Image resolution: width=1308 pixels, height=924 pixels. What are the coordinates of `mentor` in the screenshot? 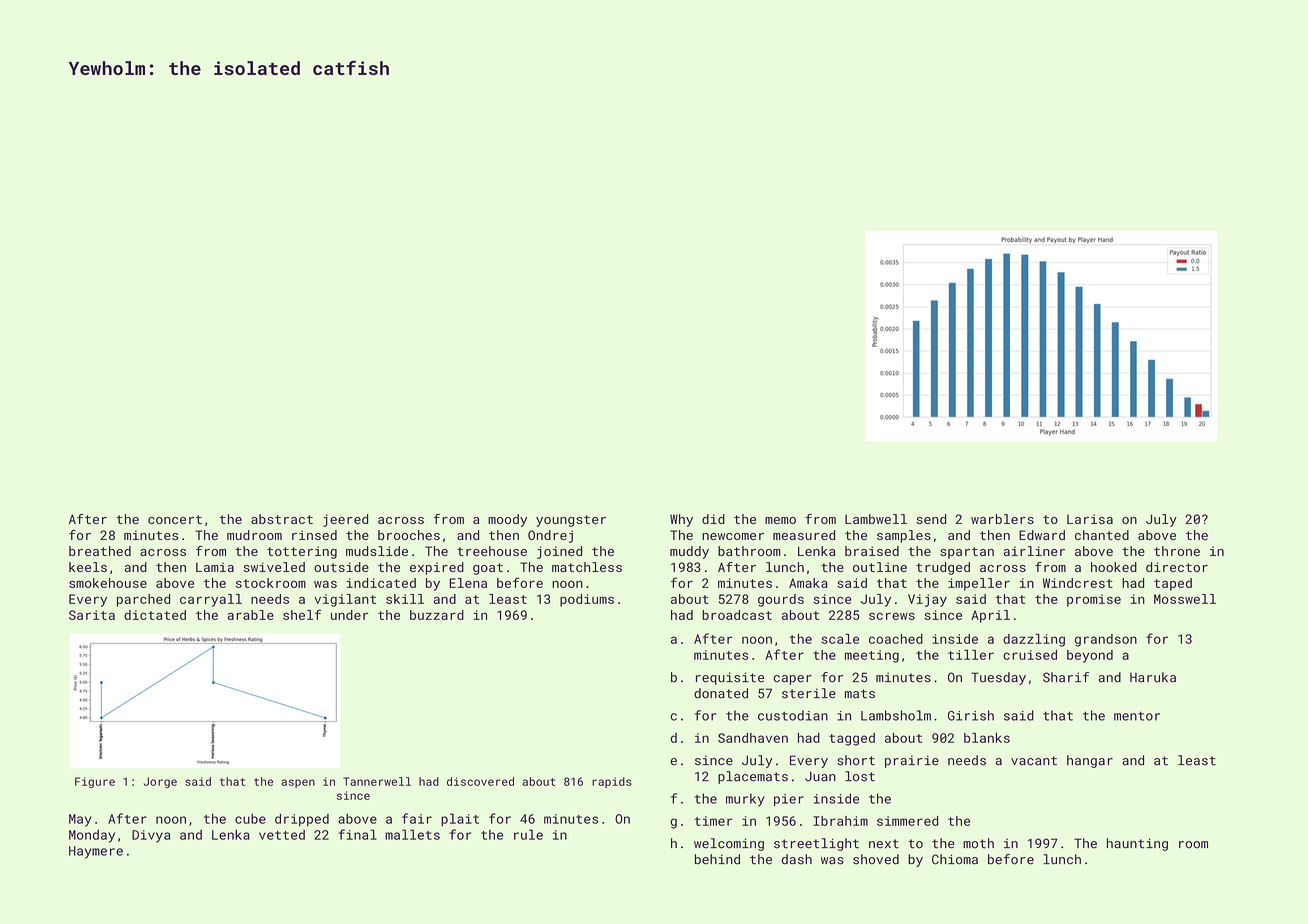 It's located at (1137, 716).
